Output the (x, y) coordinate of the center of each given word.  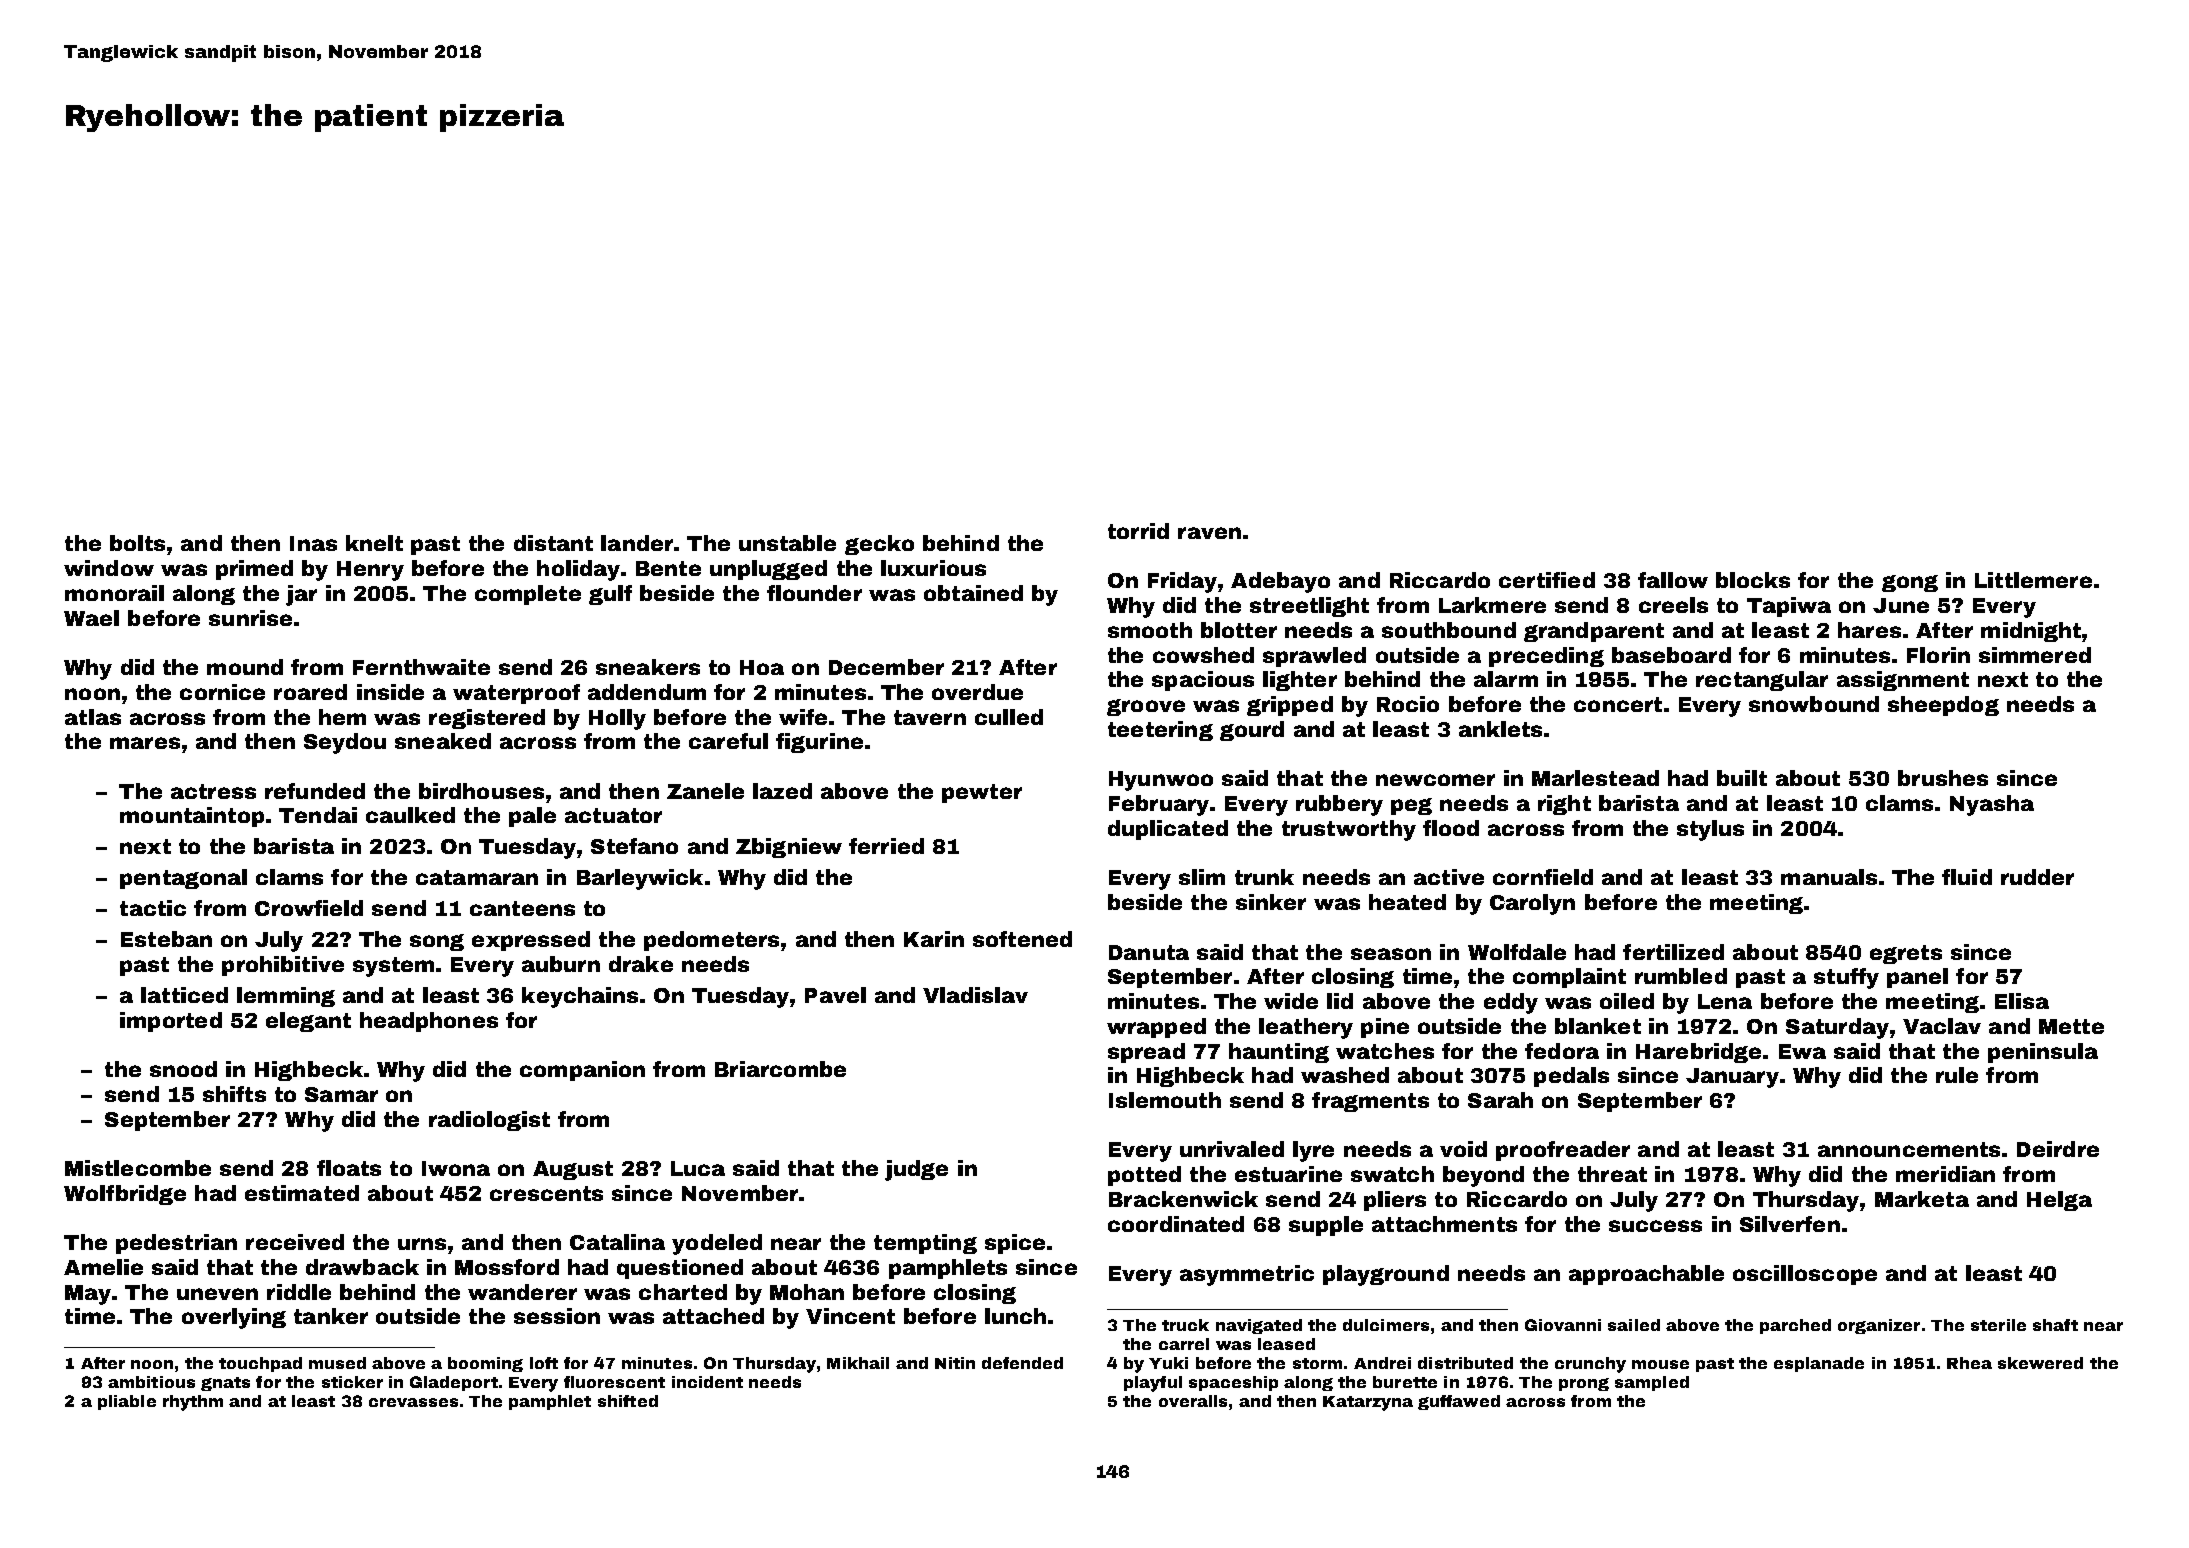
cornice (222, 692)
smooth (1150, 630)
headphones (429, 1022)
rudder (2037, 877)
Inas (313, 543)
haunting (1279, 1053)
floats (349, 1168)
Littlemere (2033, 580)
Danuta (1149, 952)
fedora (1562, 1051)
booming (485, 1364)
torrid (1138, 531)
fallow (1673, 580)
